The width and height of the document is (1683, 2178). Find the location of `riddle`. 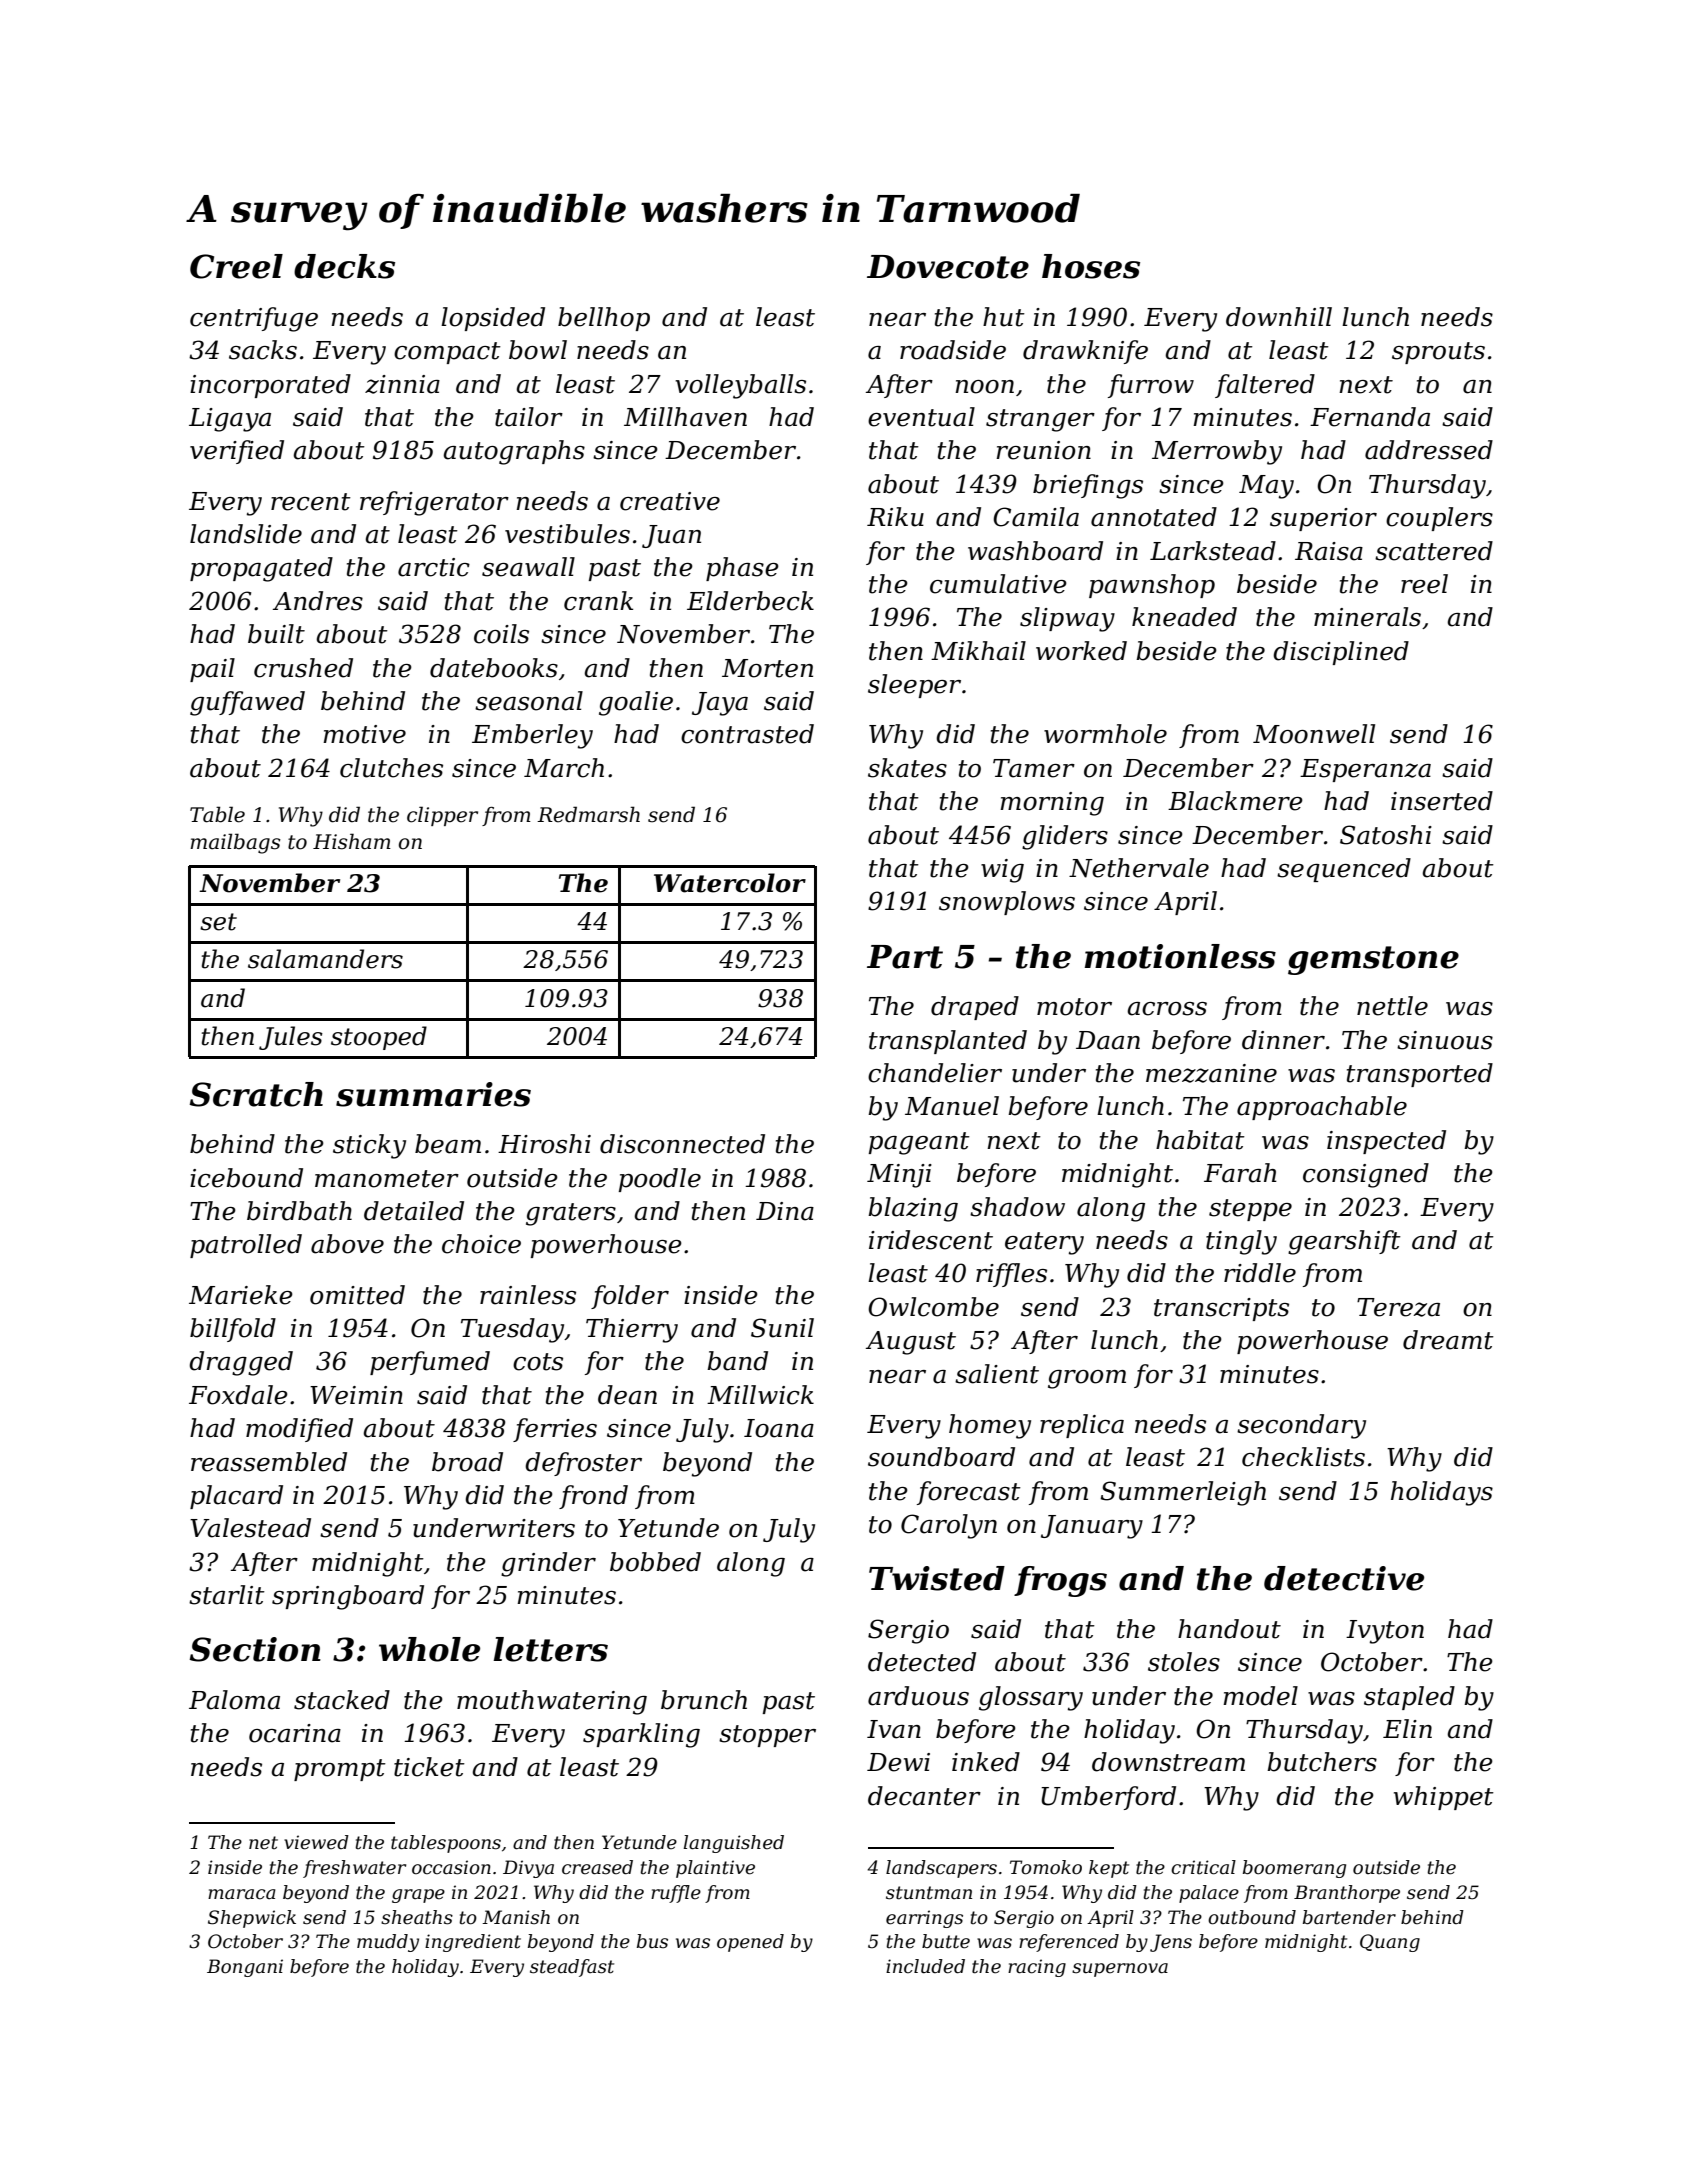

riddle is located at coordinates (1260, 1273).
